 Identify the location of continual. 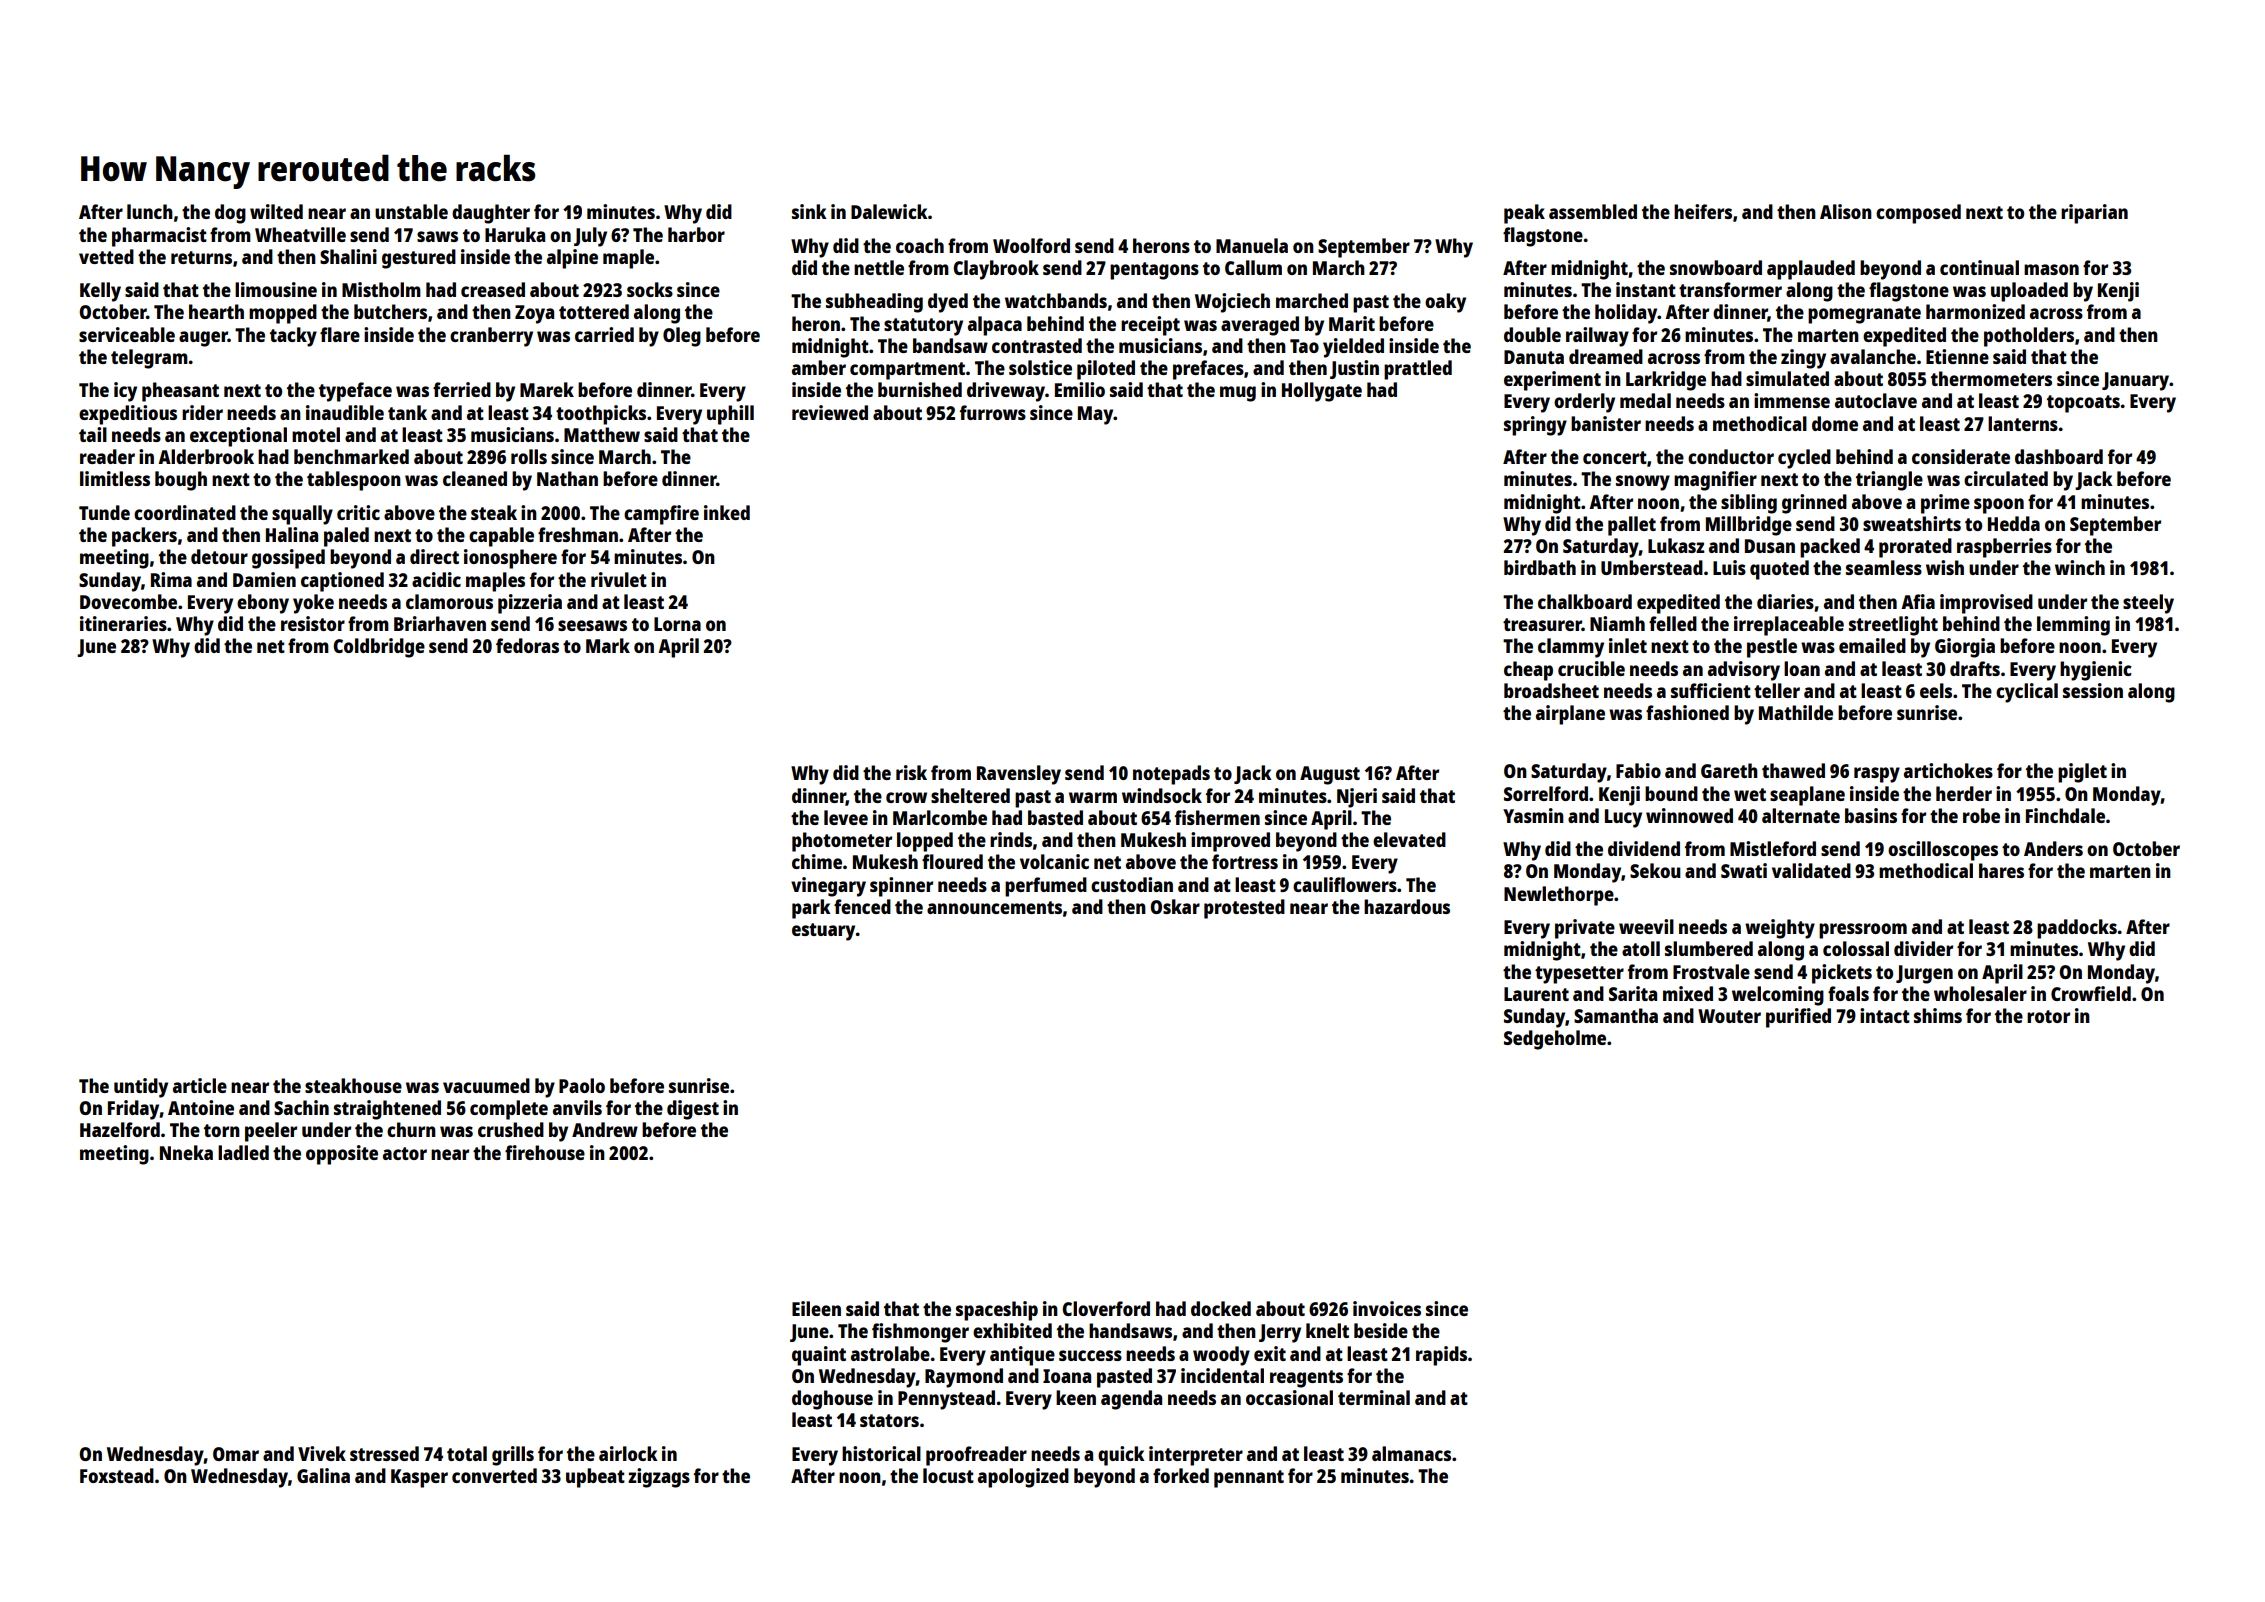
(1979, 267).
